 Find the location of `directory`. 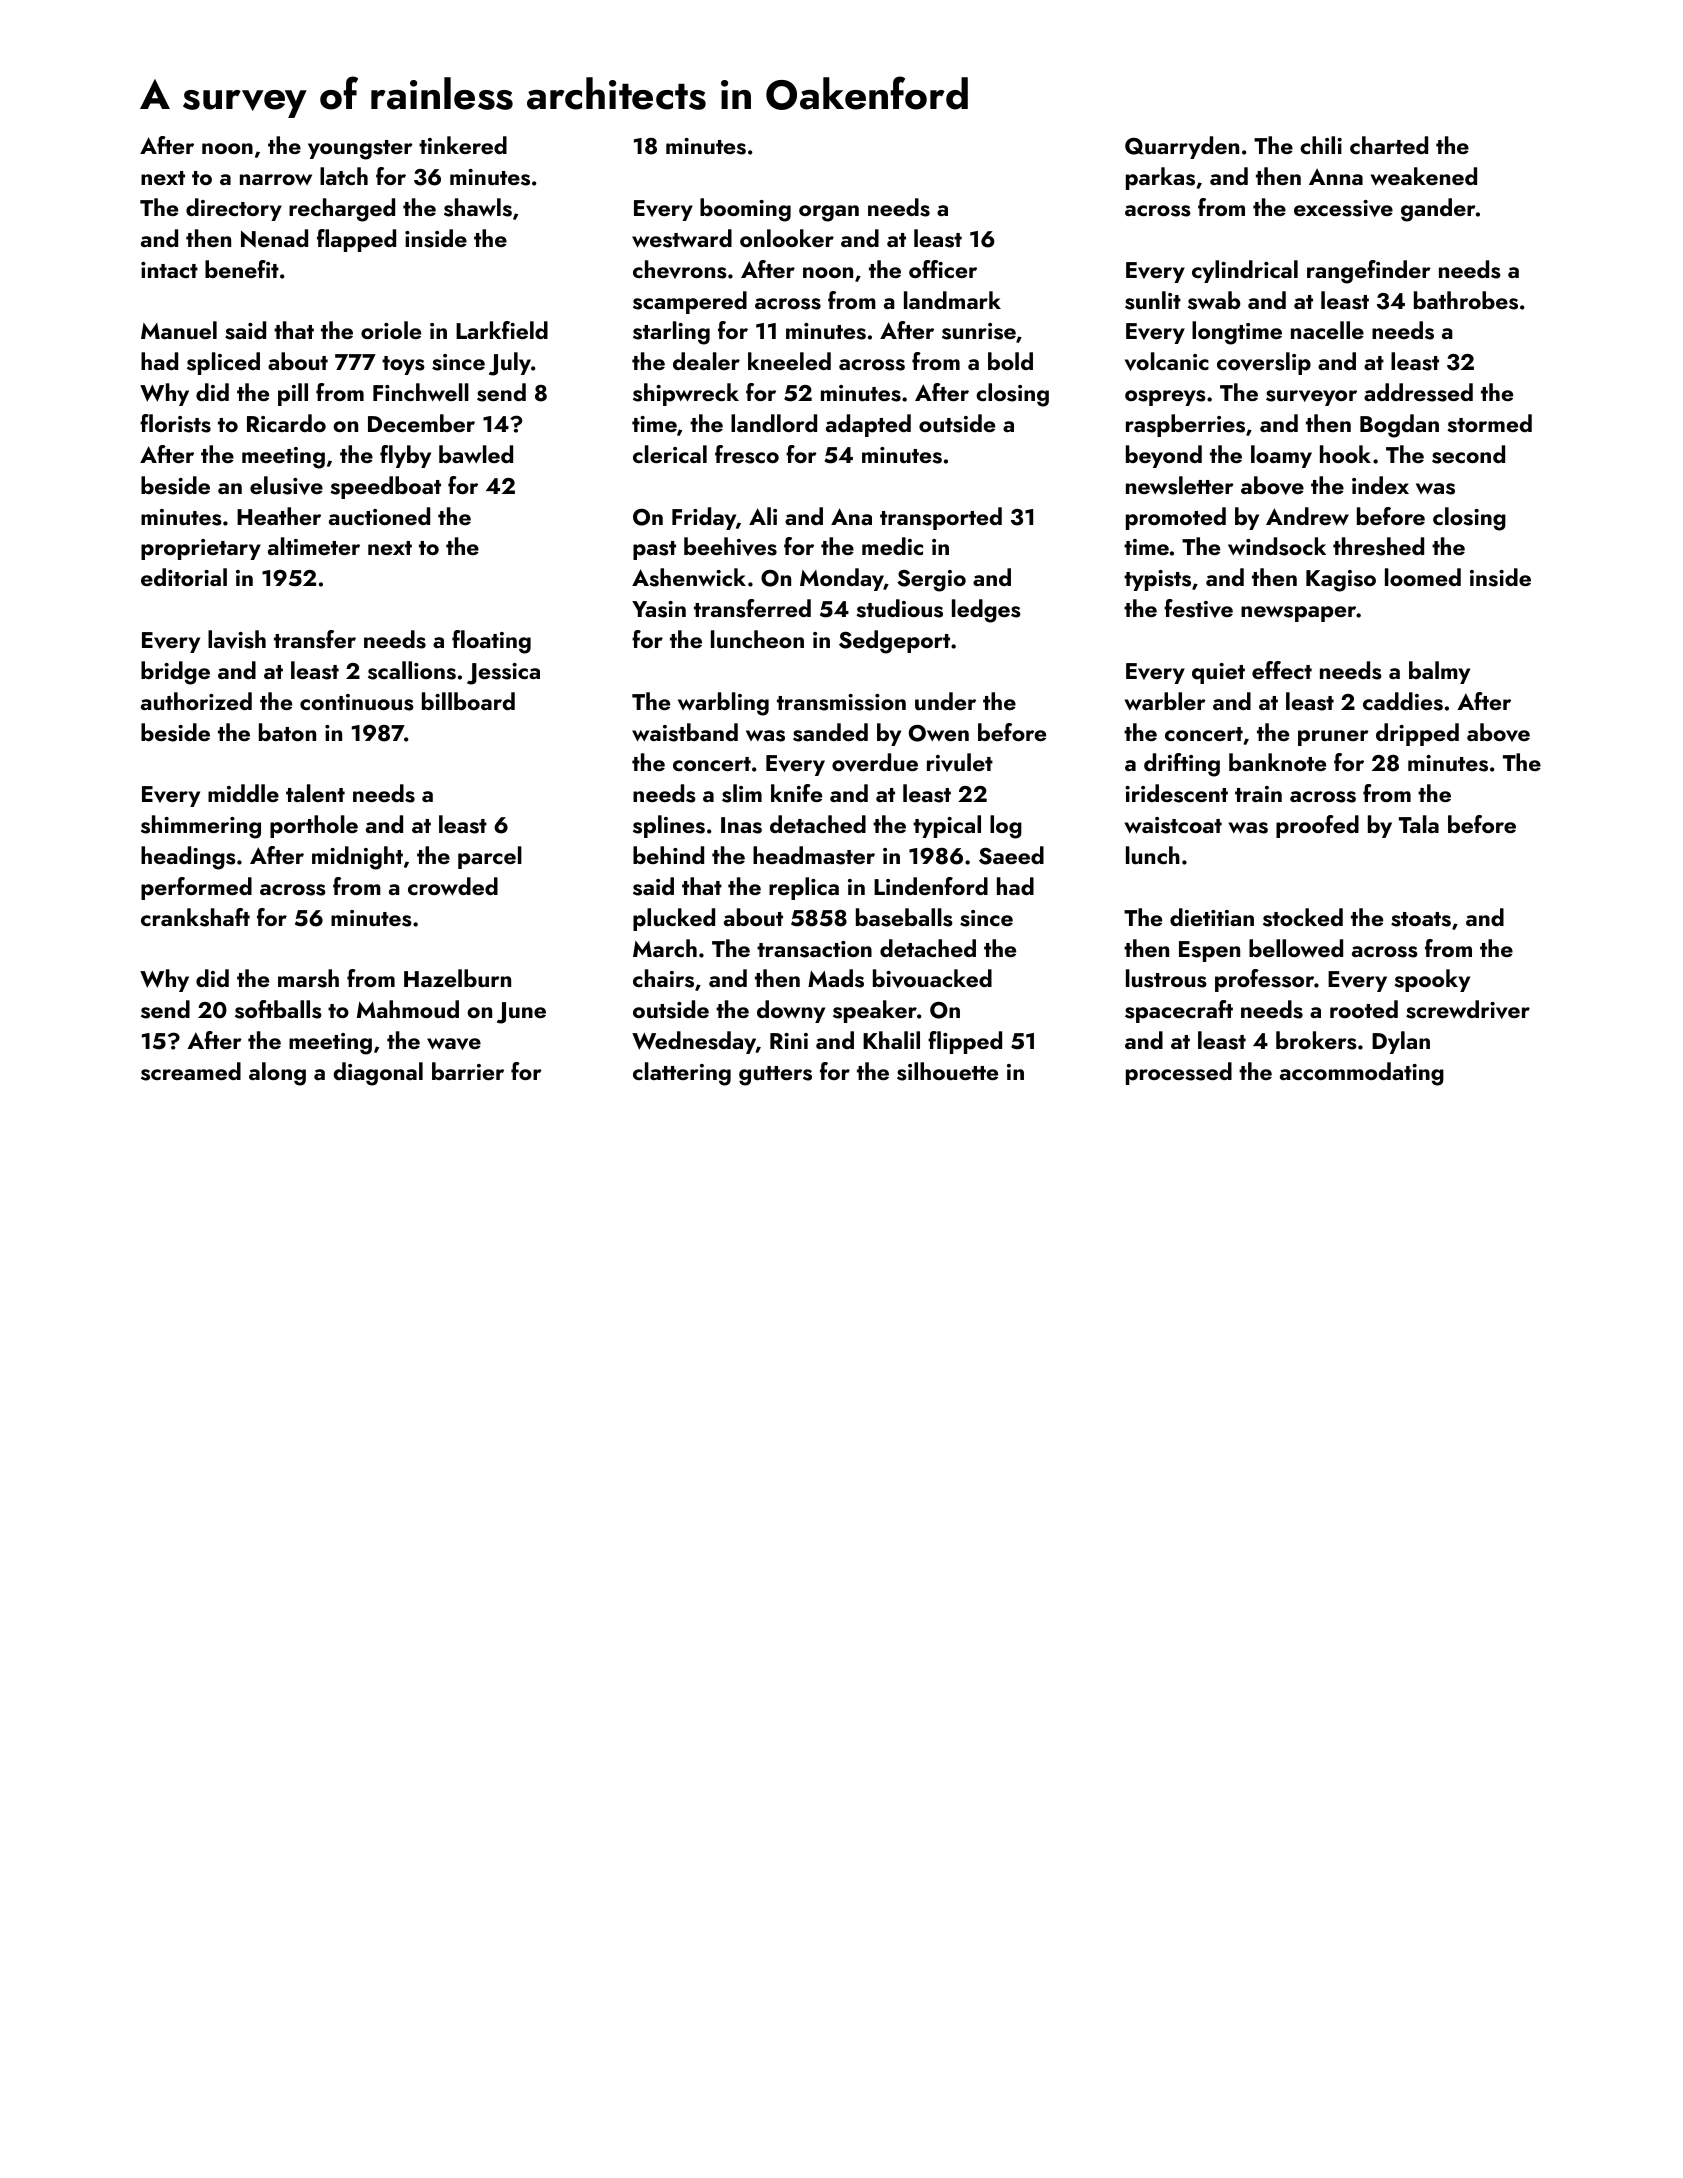

directory is located at coordinates (234, 209).
